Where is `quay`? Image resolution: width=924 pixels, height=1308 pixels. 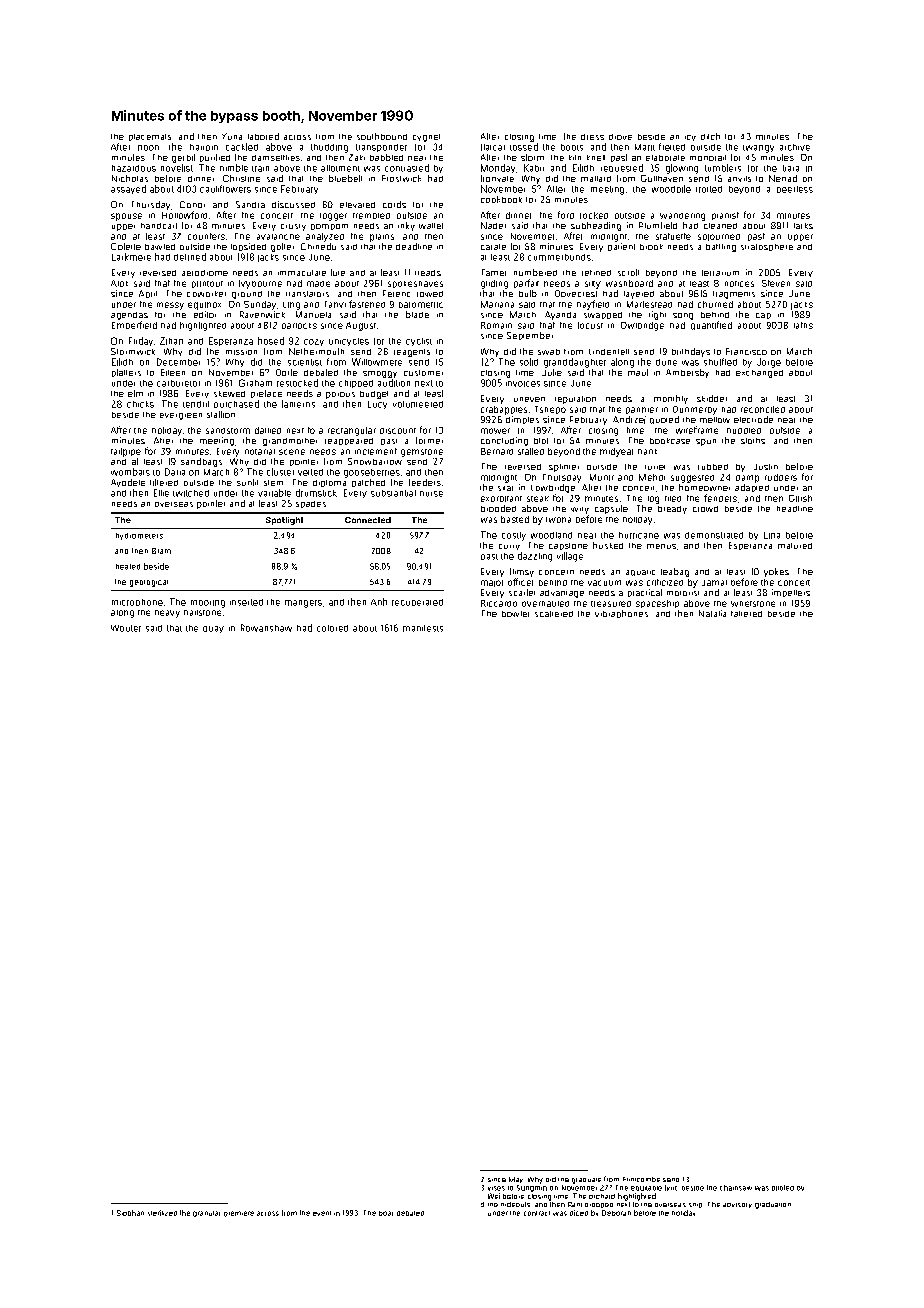 quay is located at coordinates (213, 629).
